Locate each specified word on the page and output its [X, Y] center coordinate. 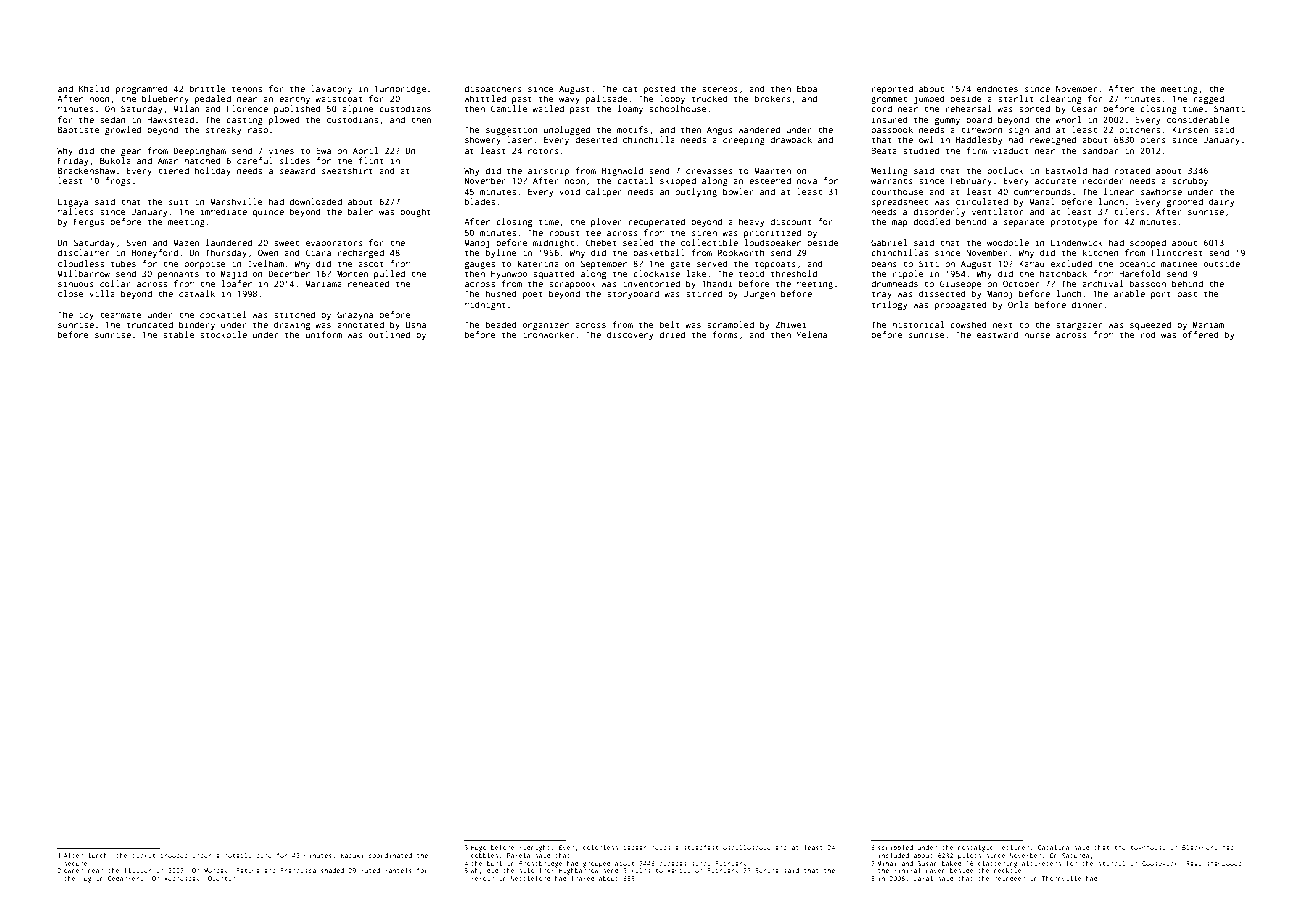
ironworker [548, 334]
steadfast [700, 847]
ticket [143, 855]
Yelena [812, 334]
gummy [947, 121]
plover [606, 222]
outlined [389, 334]
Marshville [236, 201]
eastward [997, 334]
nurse [1037, 335]
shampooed [1224, 864]
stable [178, 334]
